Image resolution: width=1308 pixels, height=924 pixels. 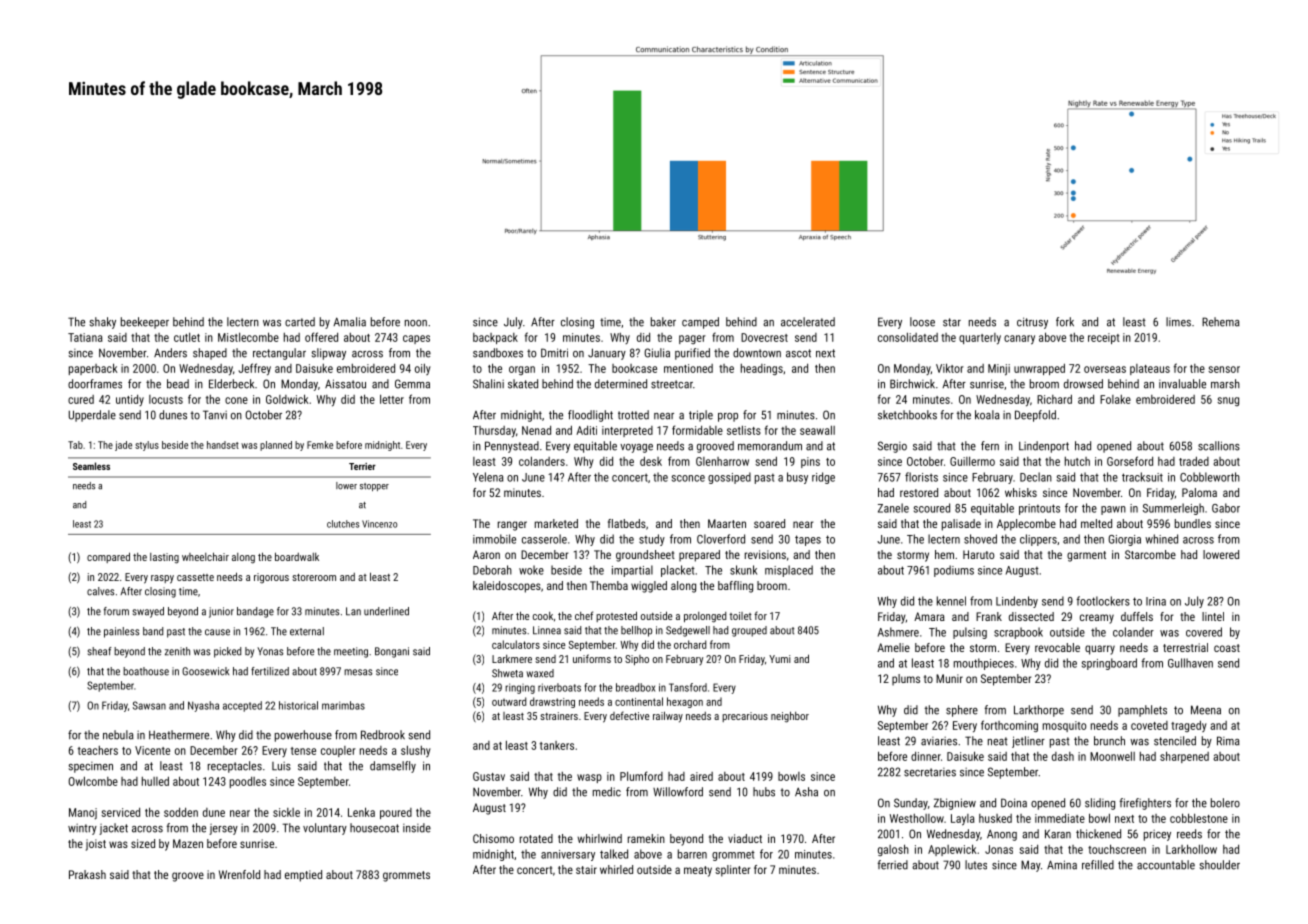 I want to click on cutlet, so click(x=187, y=337).
